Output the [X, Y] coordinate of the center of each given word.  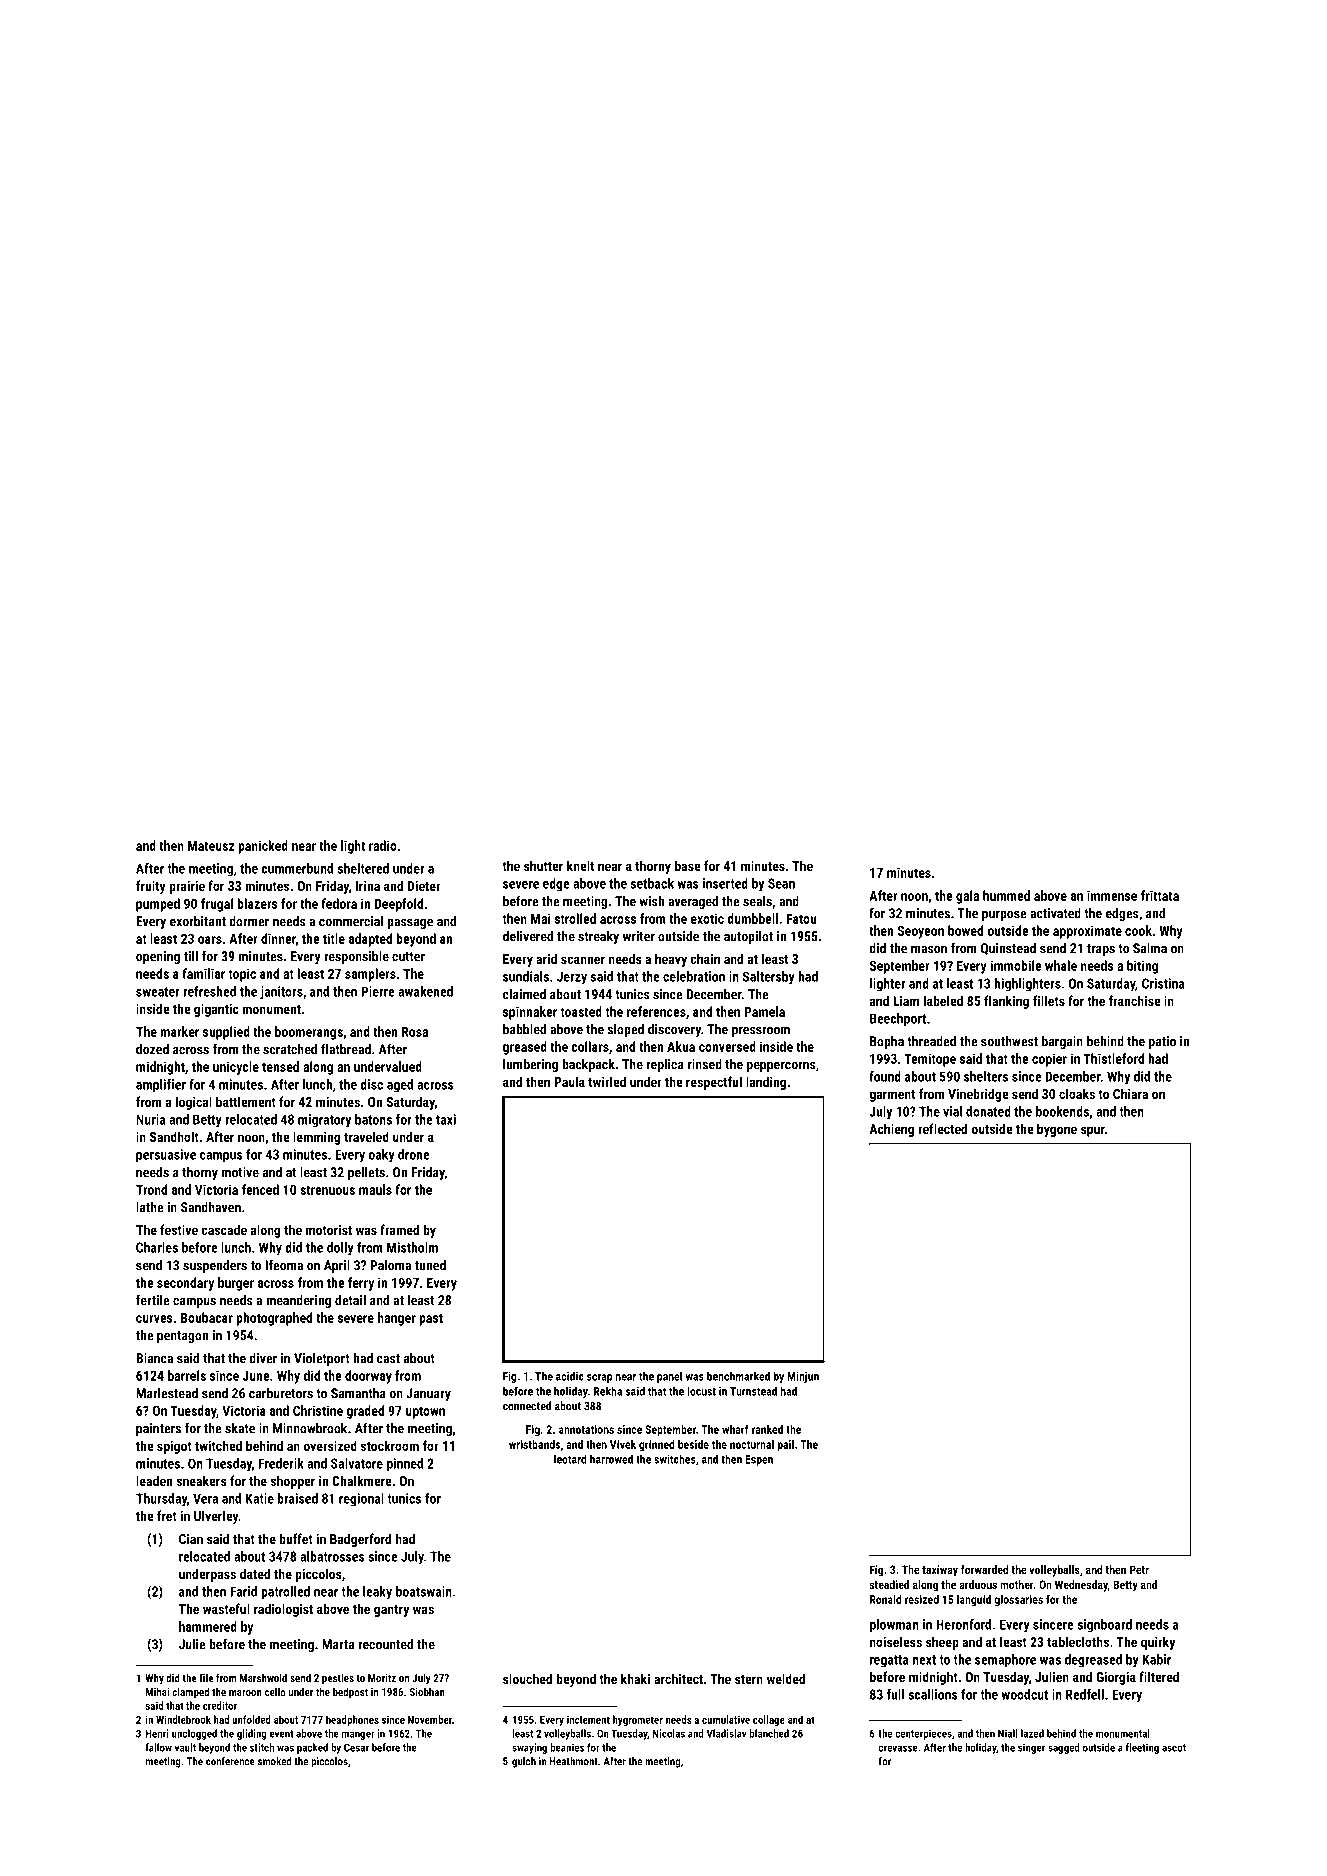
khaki [635, 1678]
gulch [524, 1762]
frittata [1160, 895]
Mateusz [211, 846]
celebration [694, 976]
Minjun [803, 1377]
